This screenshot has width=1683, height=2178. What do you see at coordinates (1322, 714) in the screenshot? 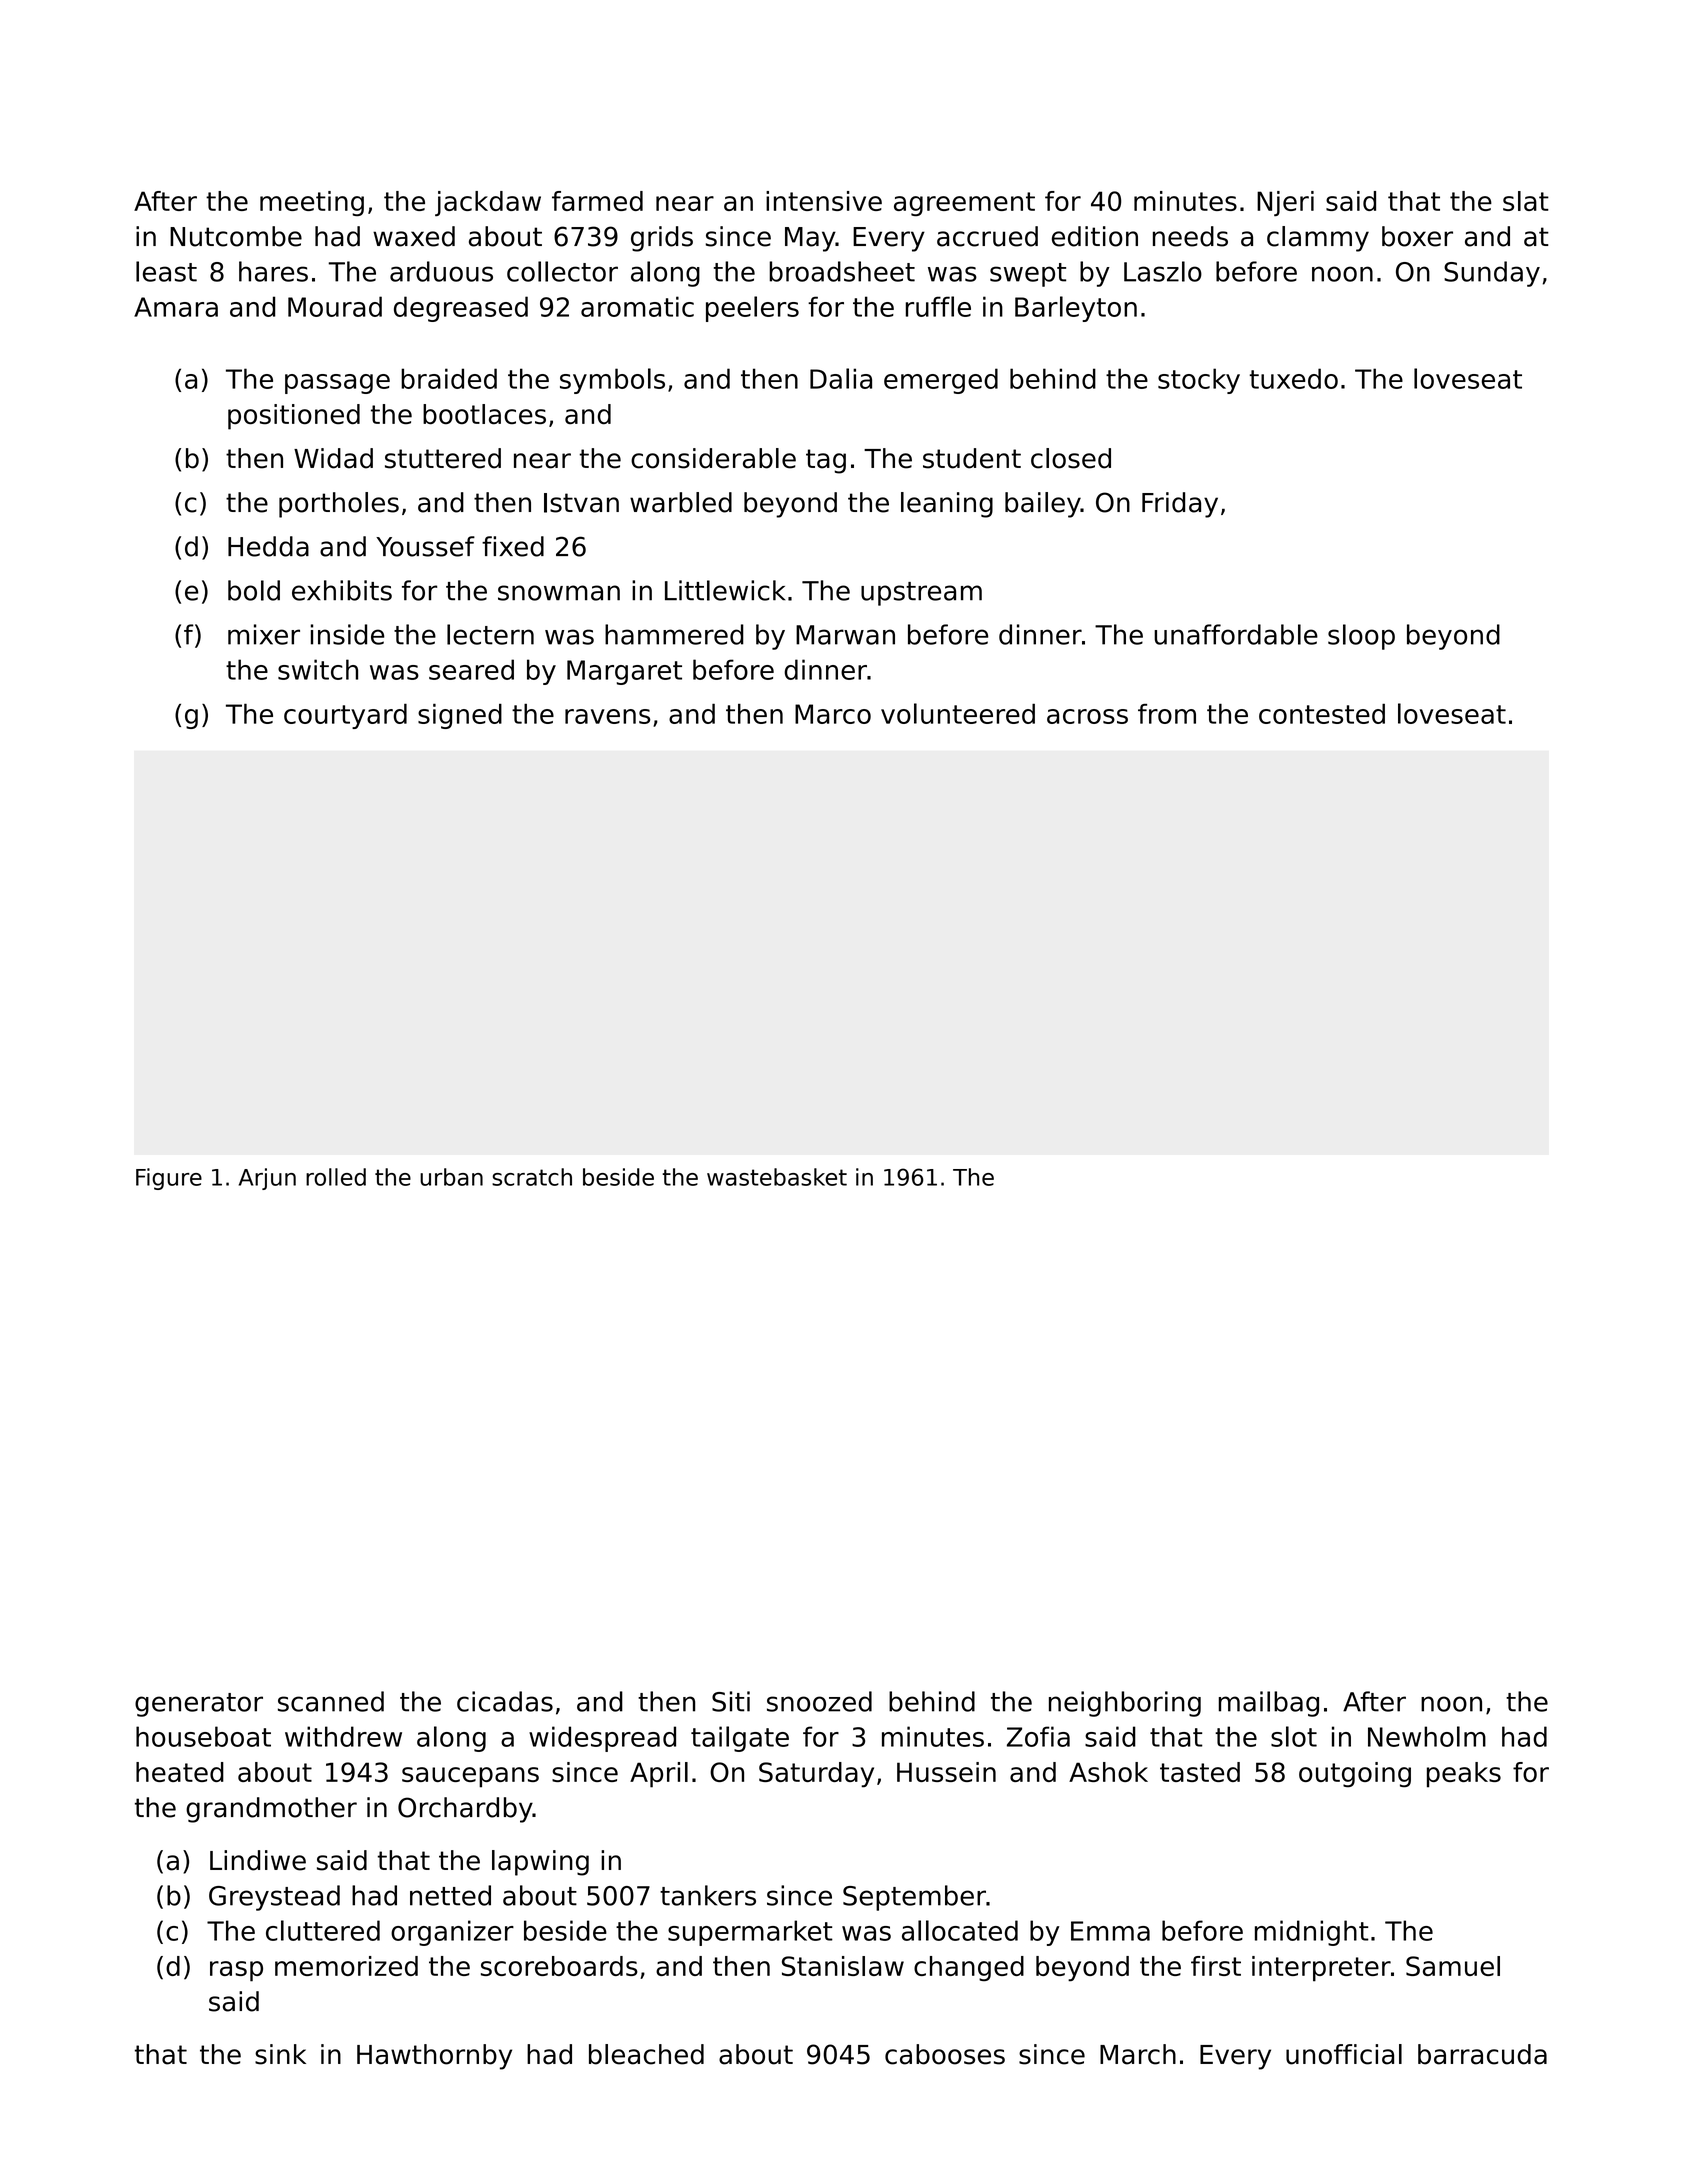
I see `contested` at bounding box center [1322, 714].
